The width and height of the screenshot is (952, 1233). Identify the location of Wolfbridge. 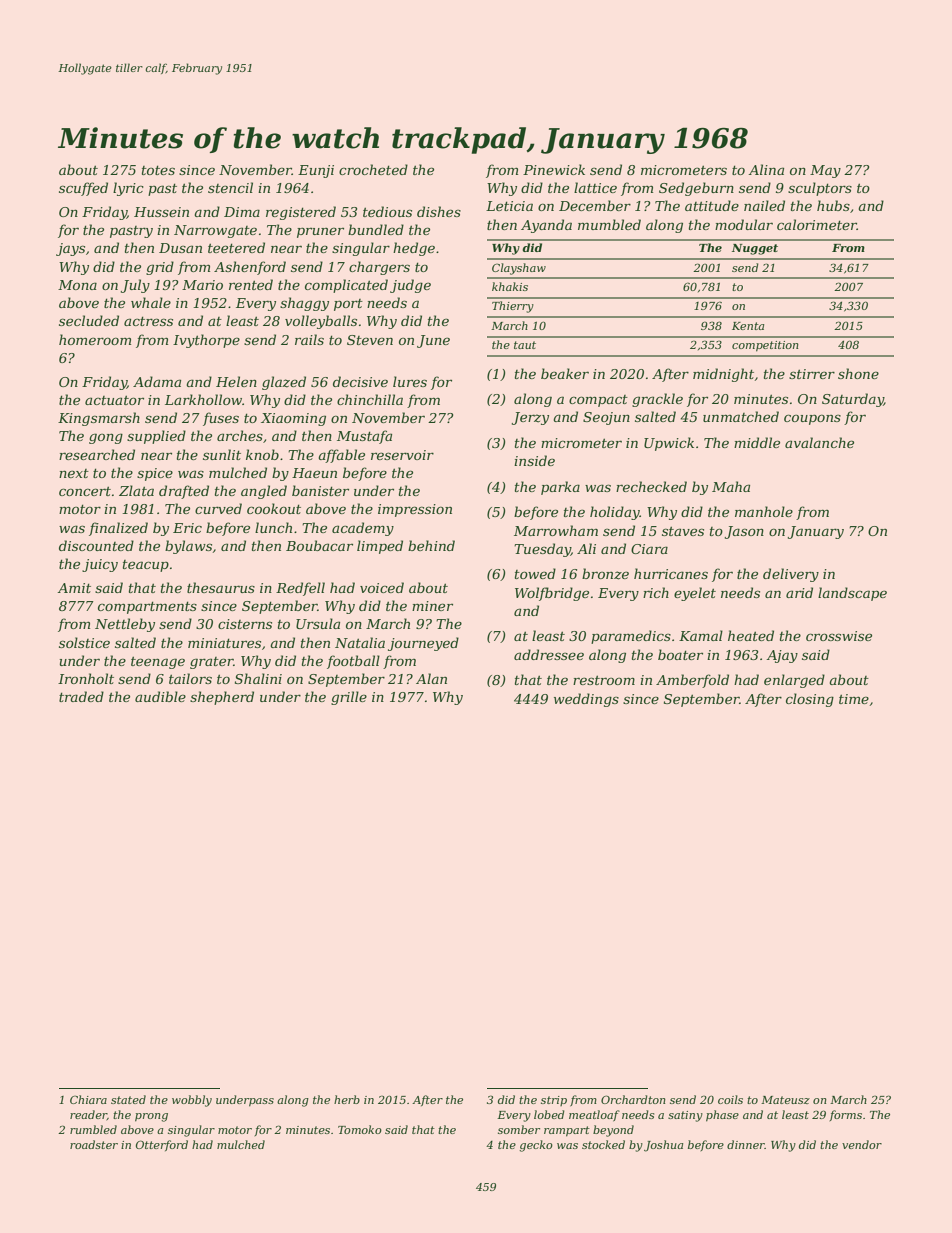
(552, 594).
